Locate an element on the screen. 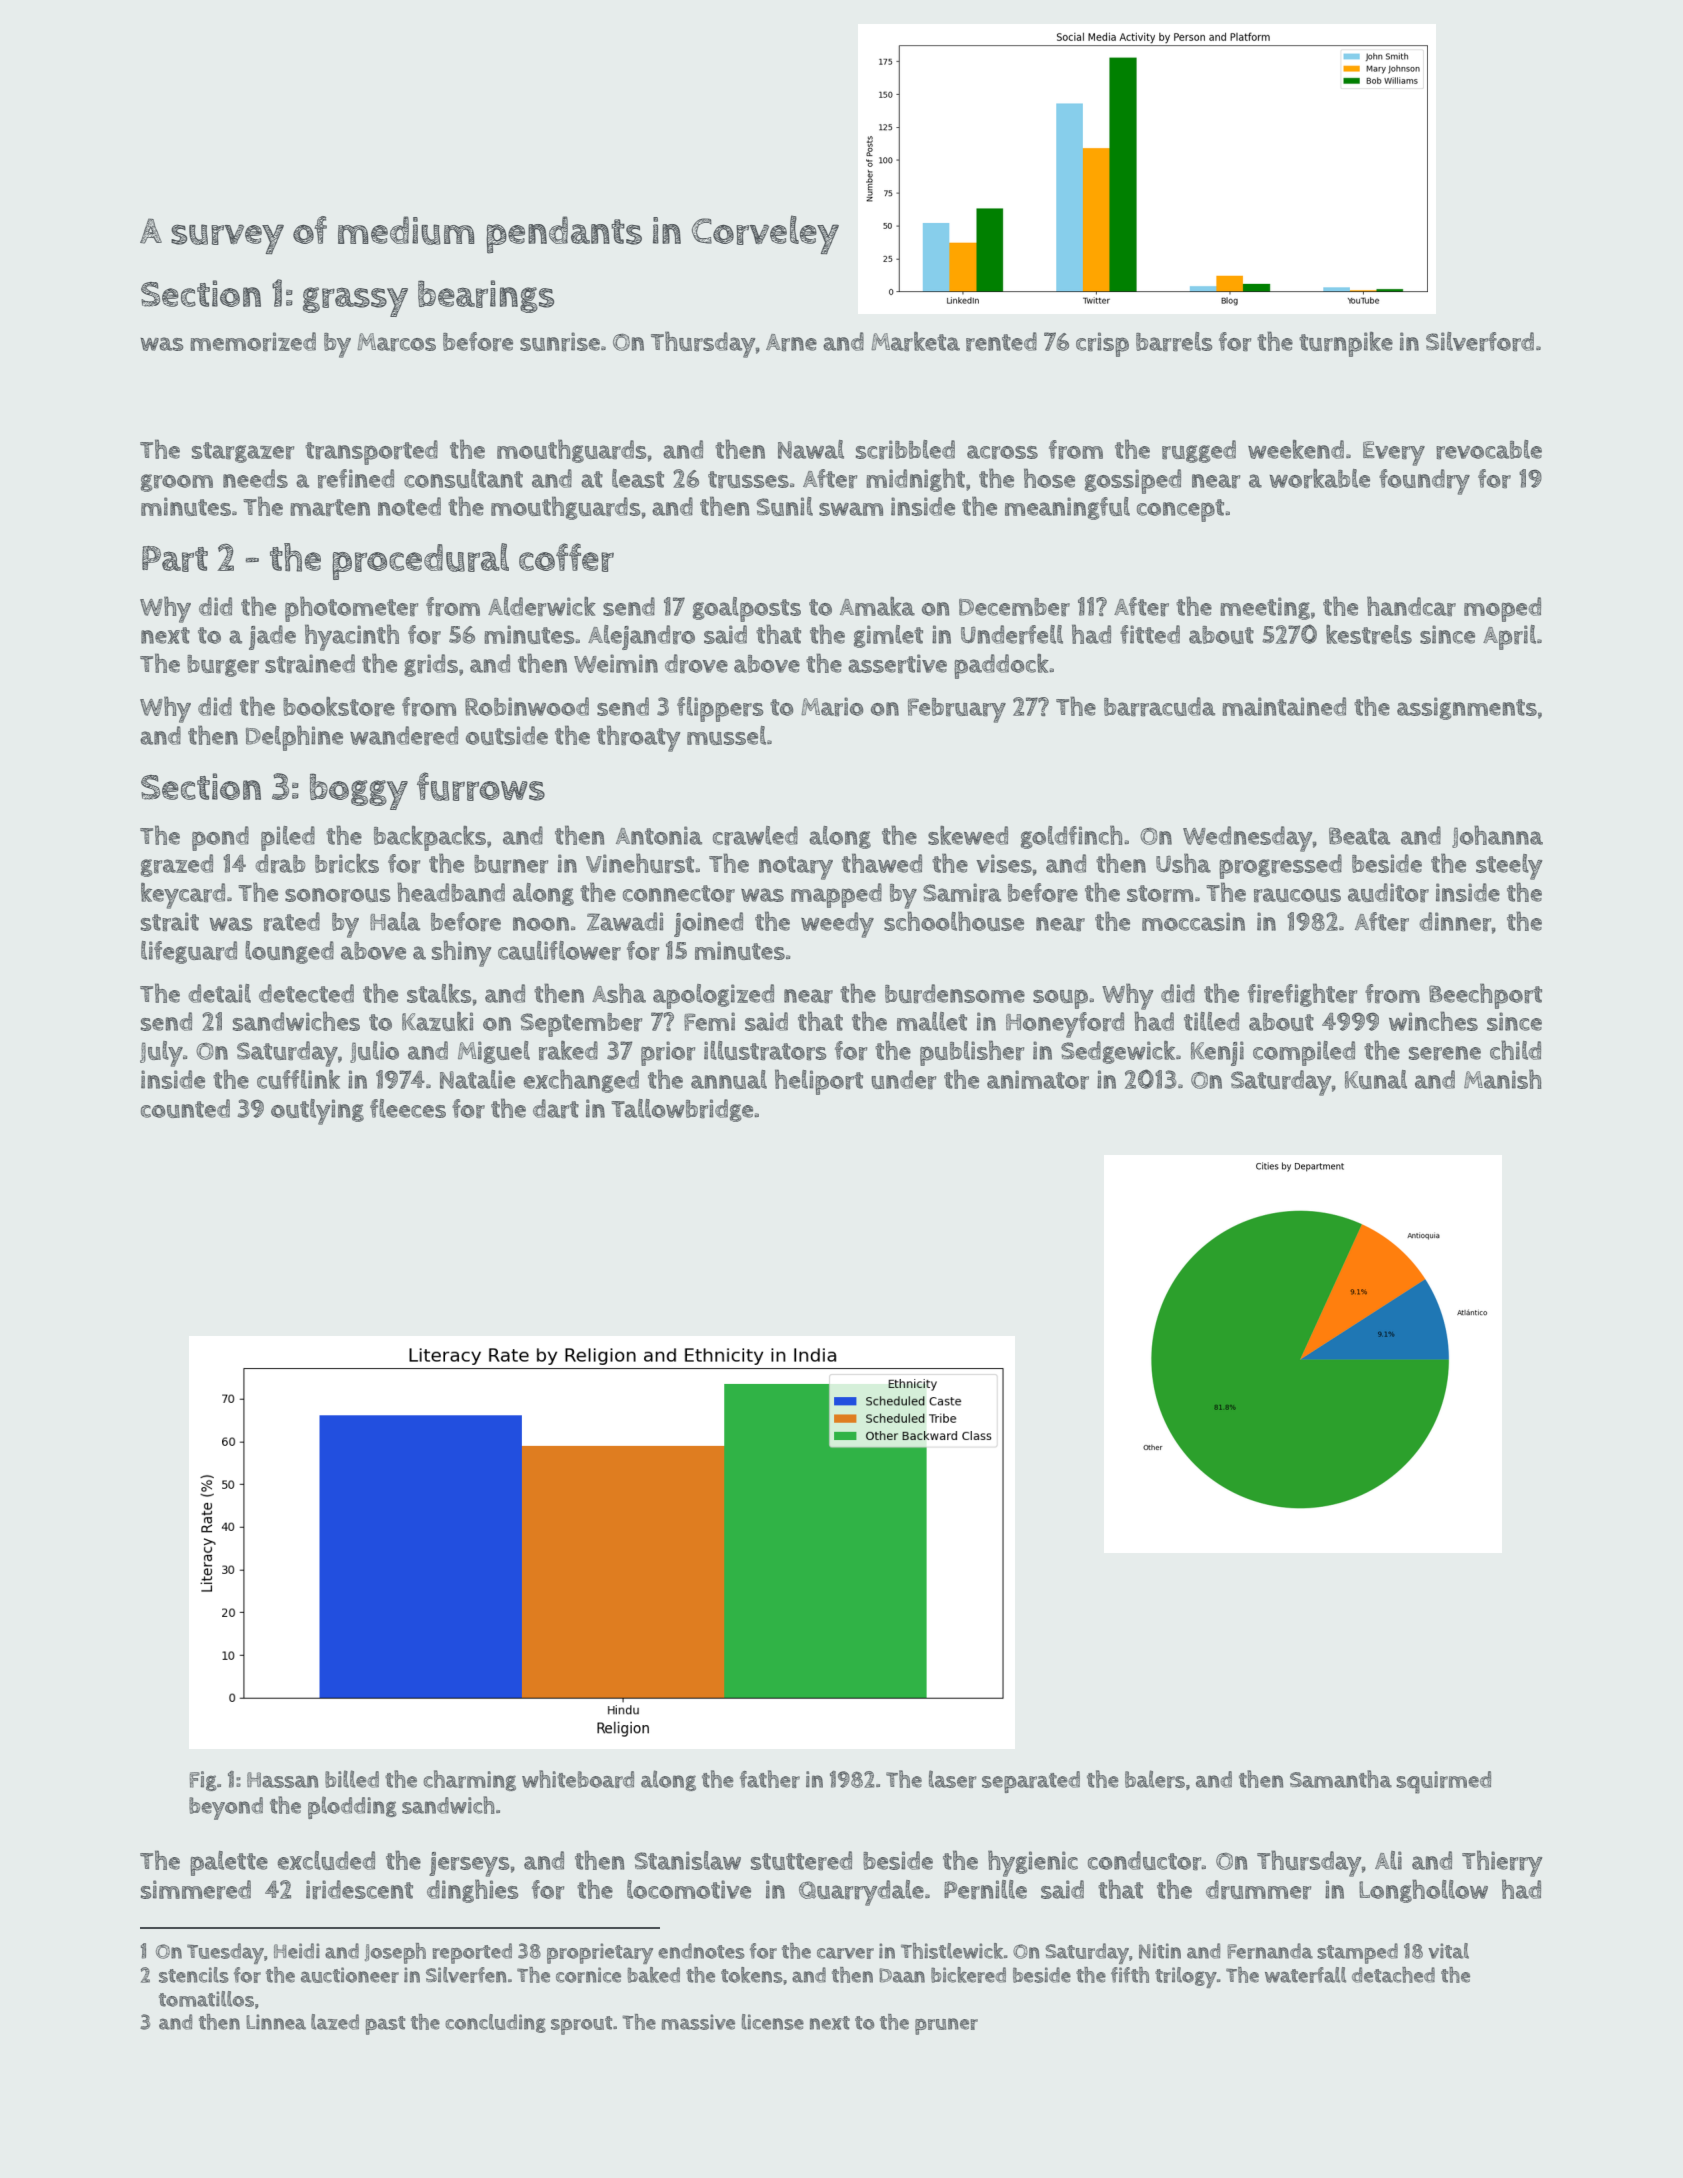 This screenshot has width=1683, height=2178. auctioneer is located at coordinates (350, 1975).
